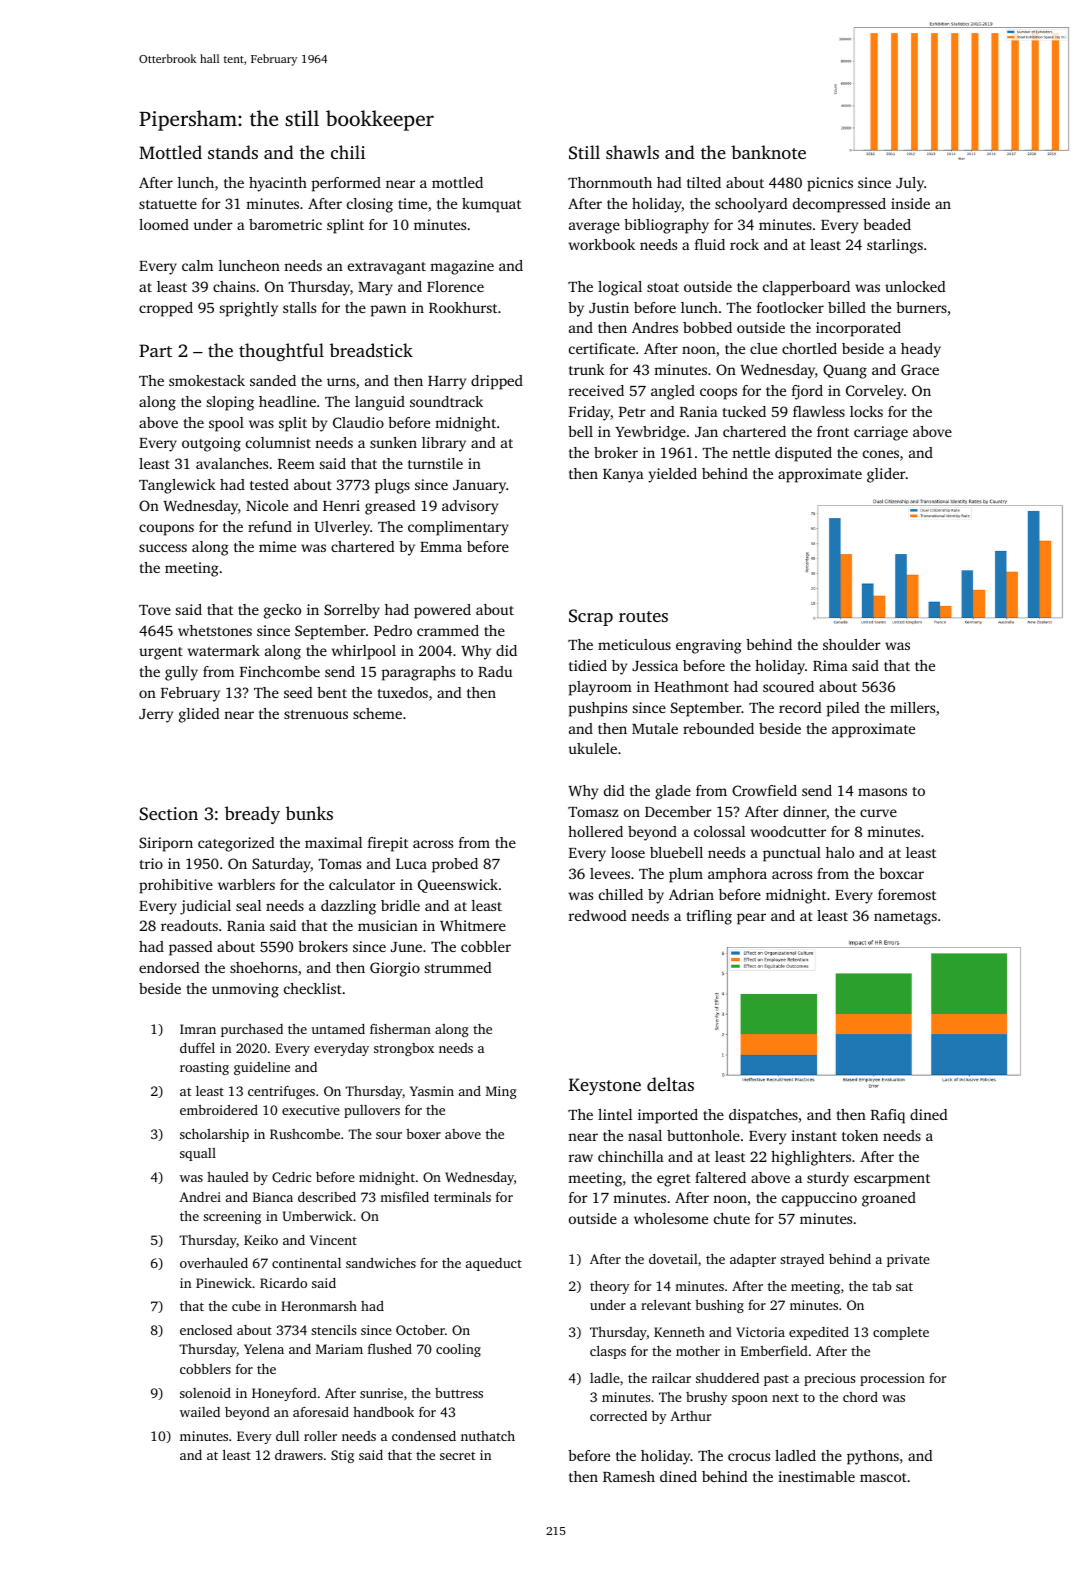 The width and height of the page is (1092, 1582). Describe the element at coordinates (598, 915) in the page. I see `redwood` at that location.
